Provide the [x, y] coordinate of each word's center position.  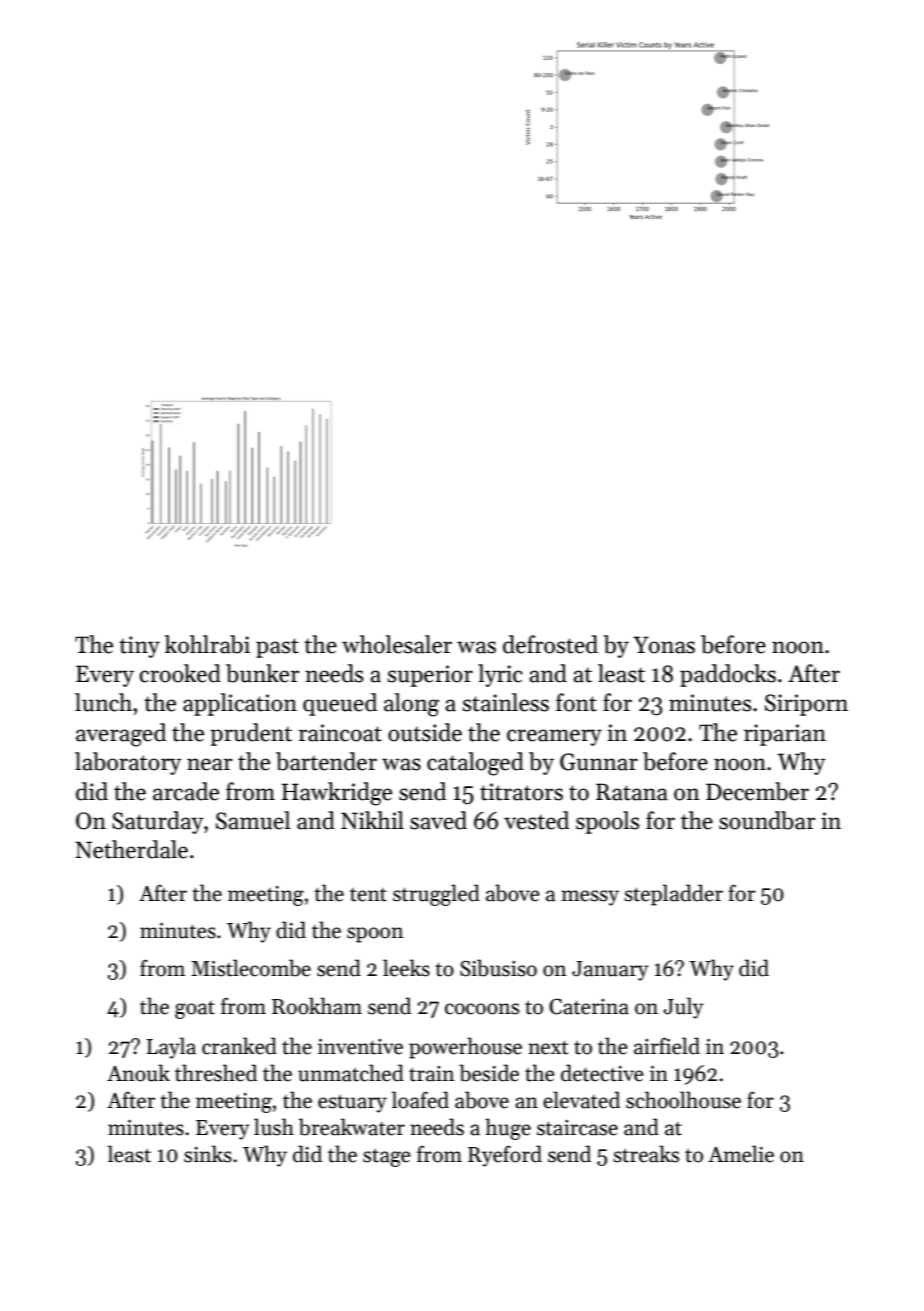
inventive [360, 1047]
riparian [785, 735]
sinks [208, 1154]
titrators [521, 792]
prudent [251, 734]
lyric [500, 675]
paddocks [728, 675]
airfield [667, 1046]
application [240, 704]
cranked [239, 1046]
